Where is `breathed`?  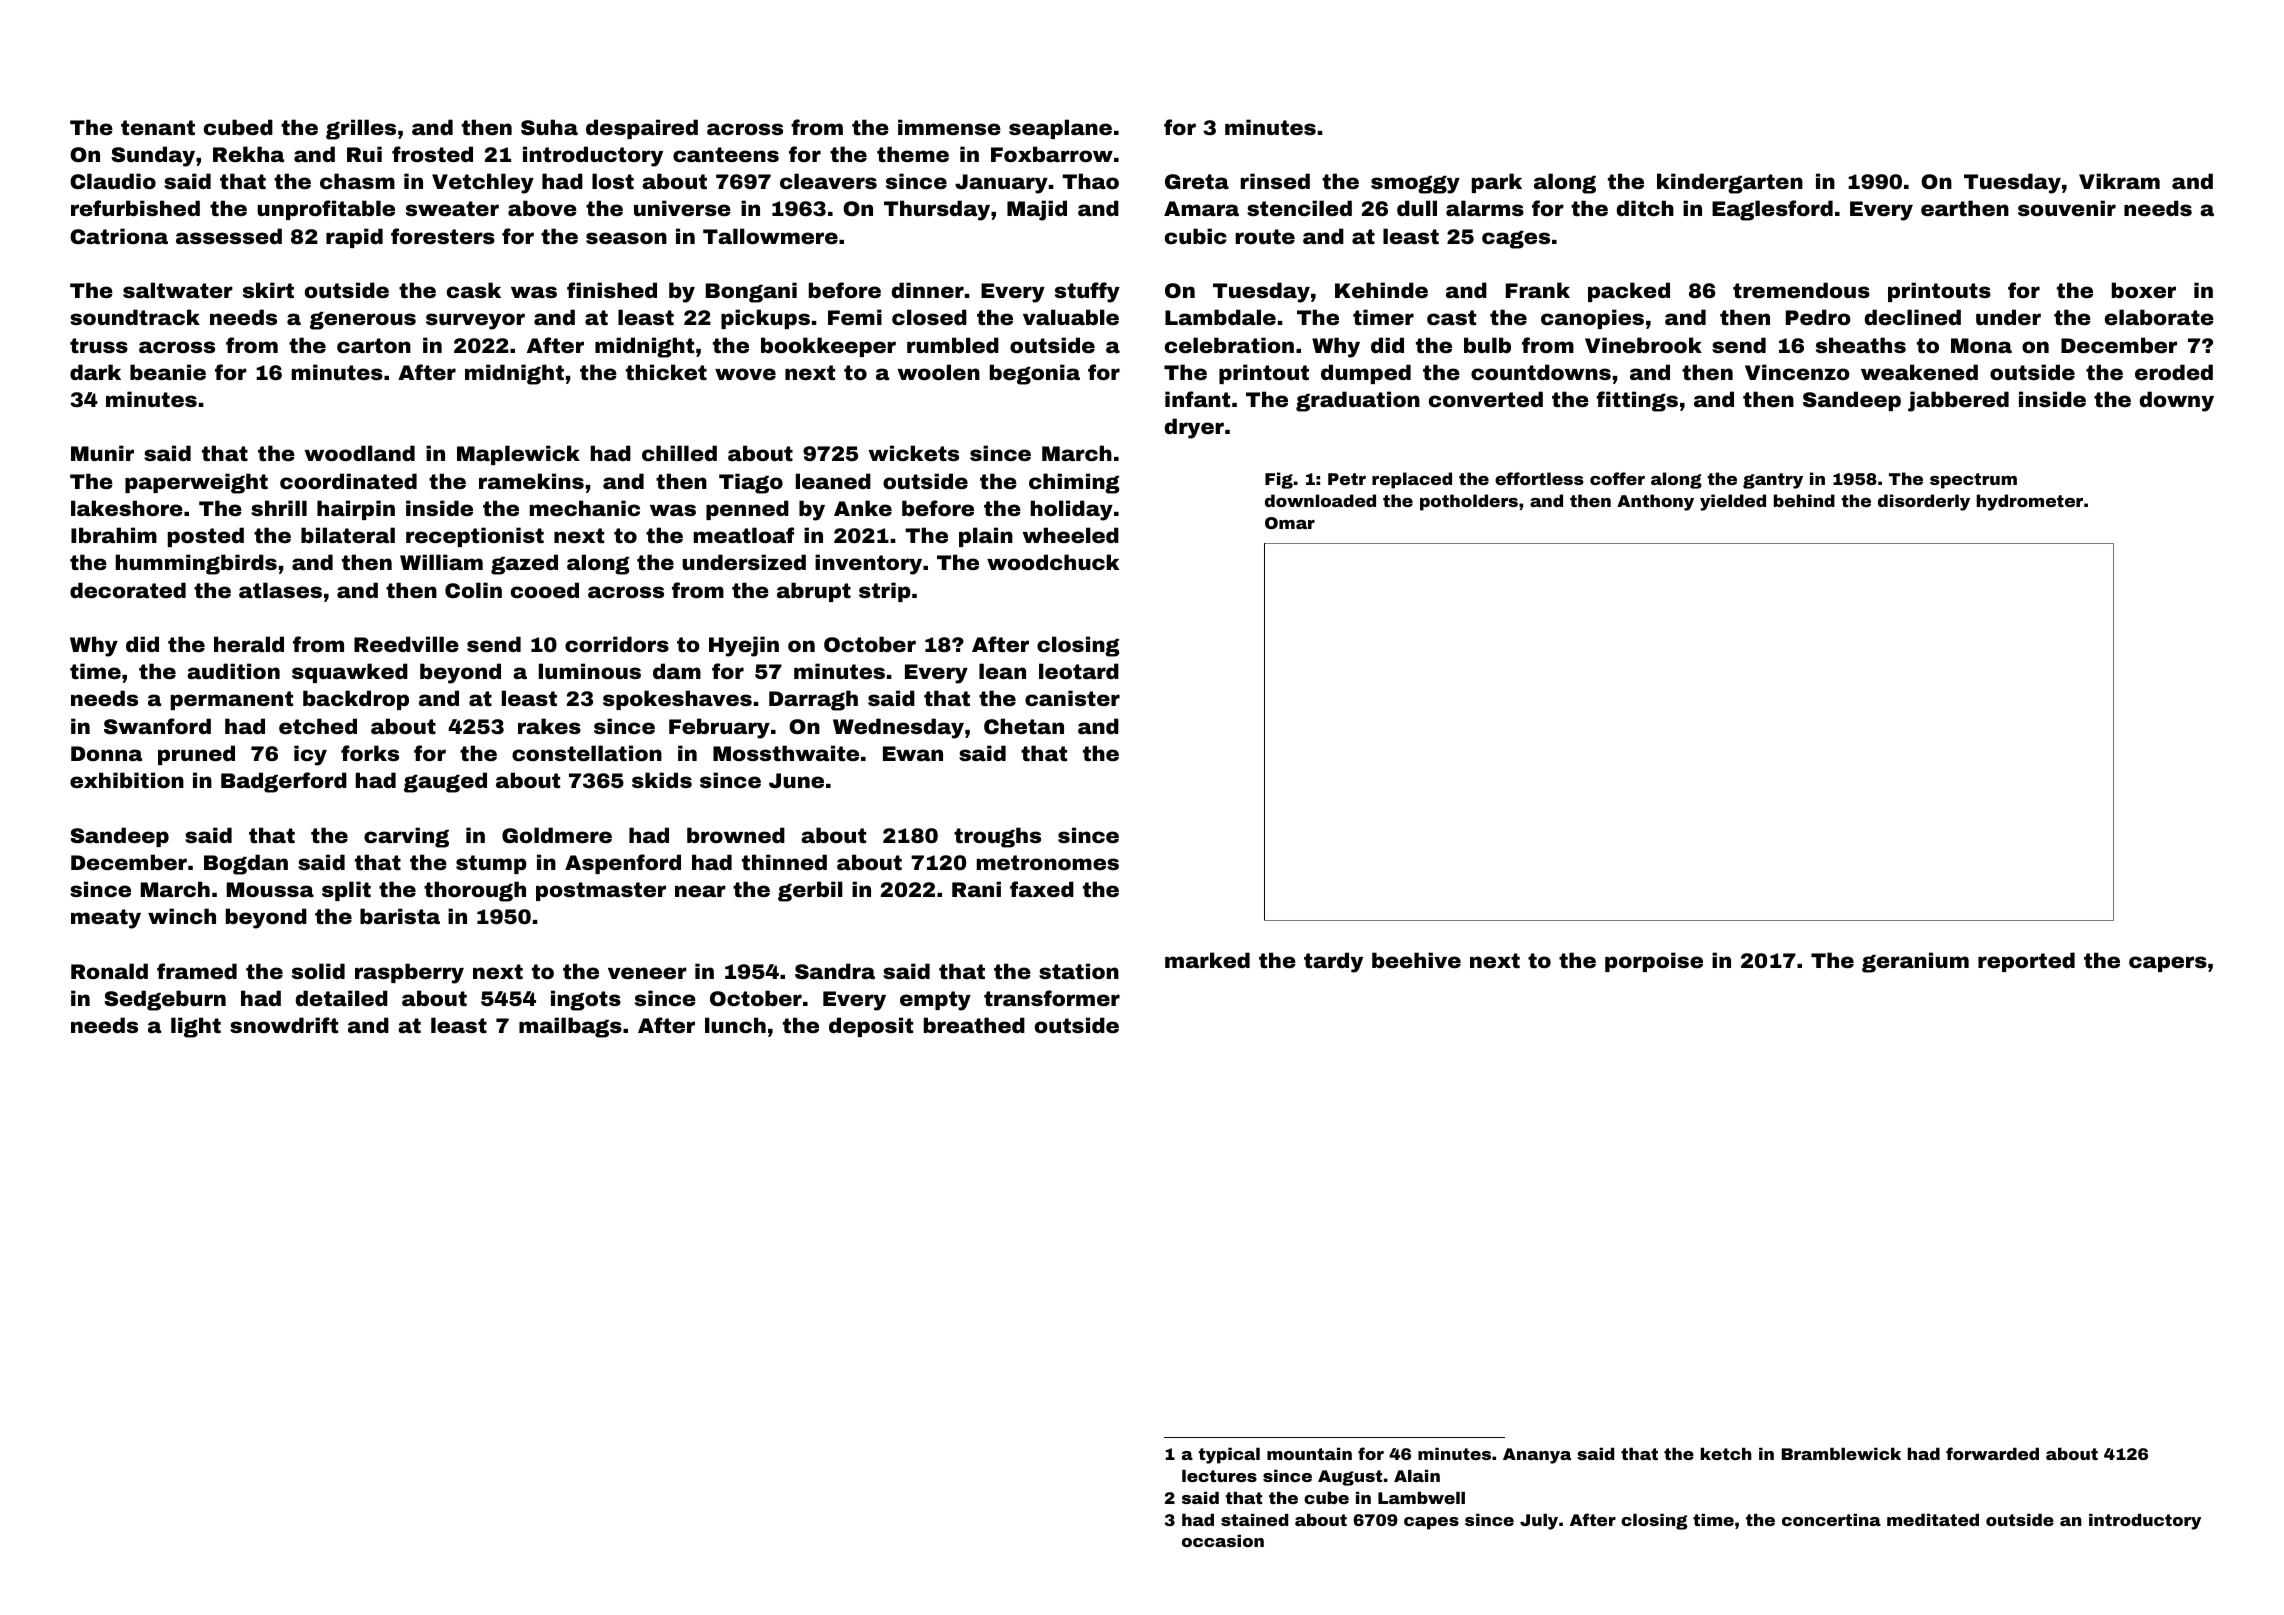 breathed is located at coordinates (974, 1025).
